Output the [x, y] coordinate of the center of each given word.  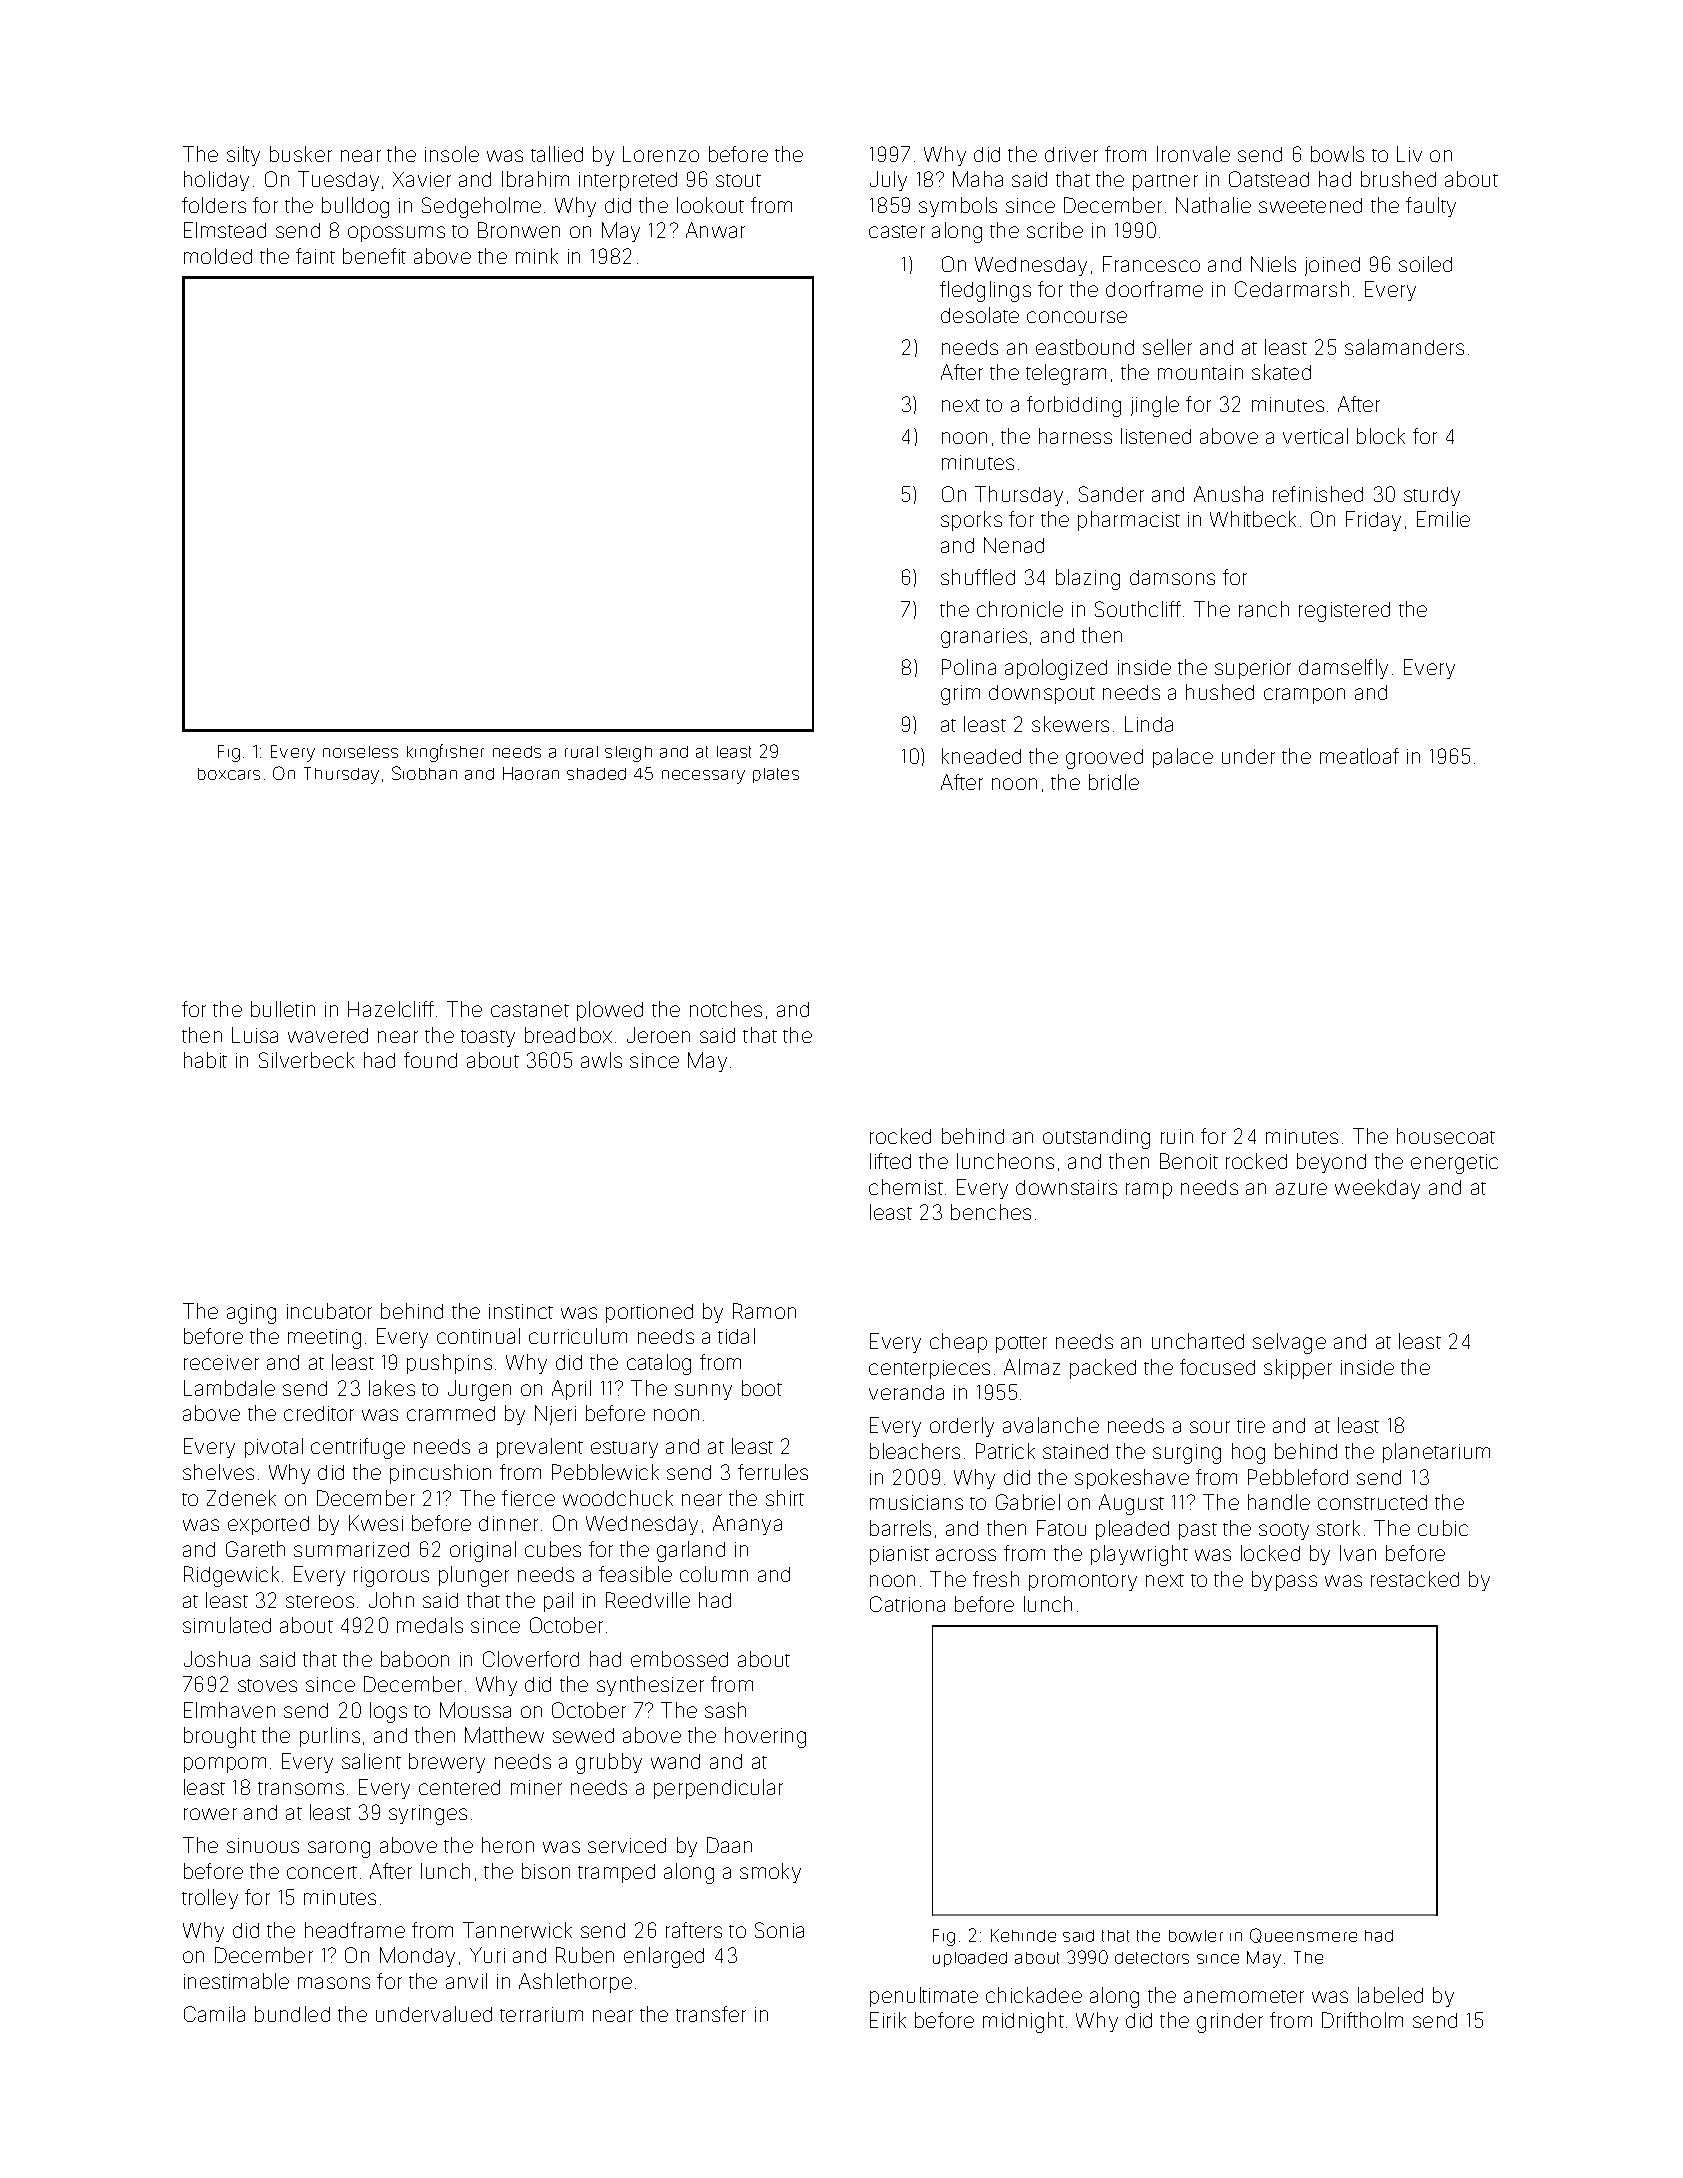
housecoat [1446, 1136]
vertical [1315, 436]
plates [776, 775]
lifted [890, 1161]
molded [218, 256]
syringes [428, 1815]
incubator [329, 1311]
